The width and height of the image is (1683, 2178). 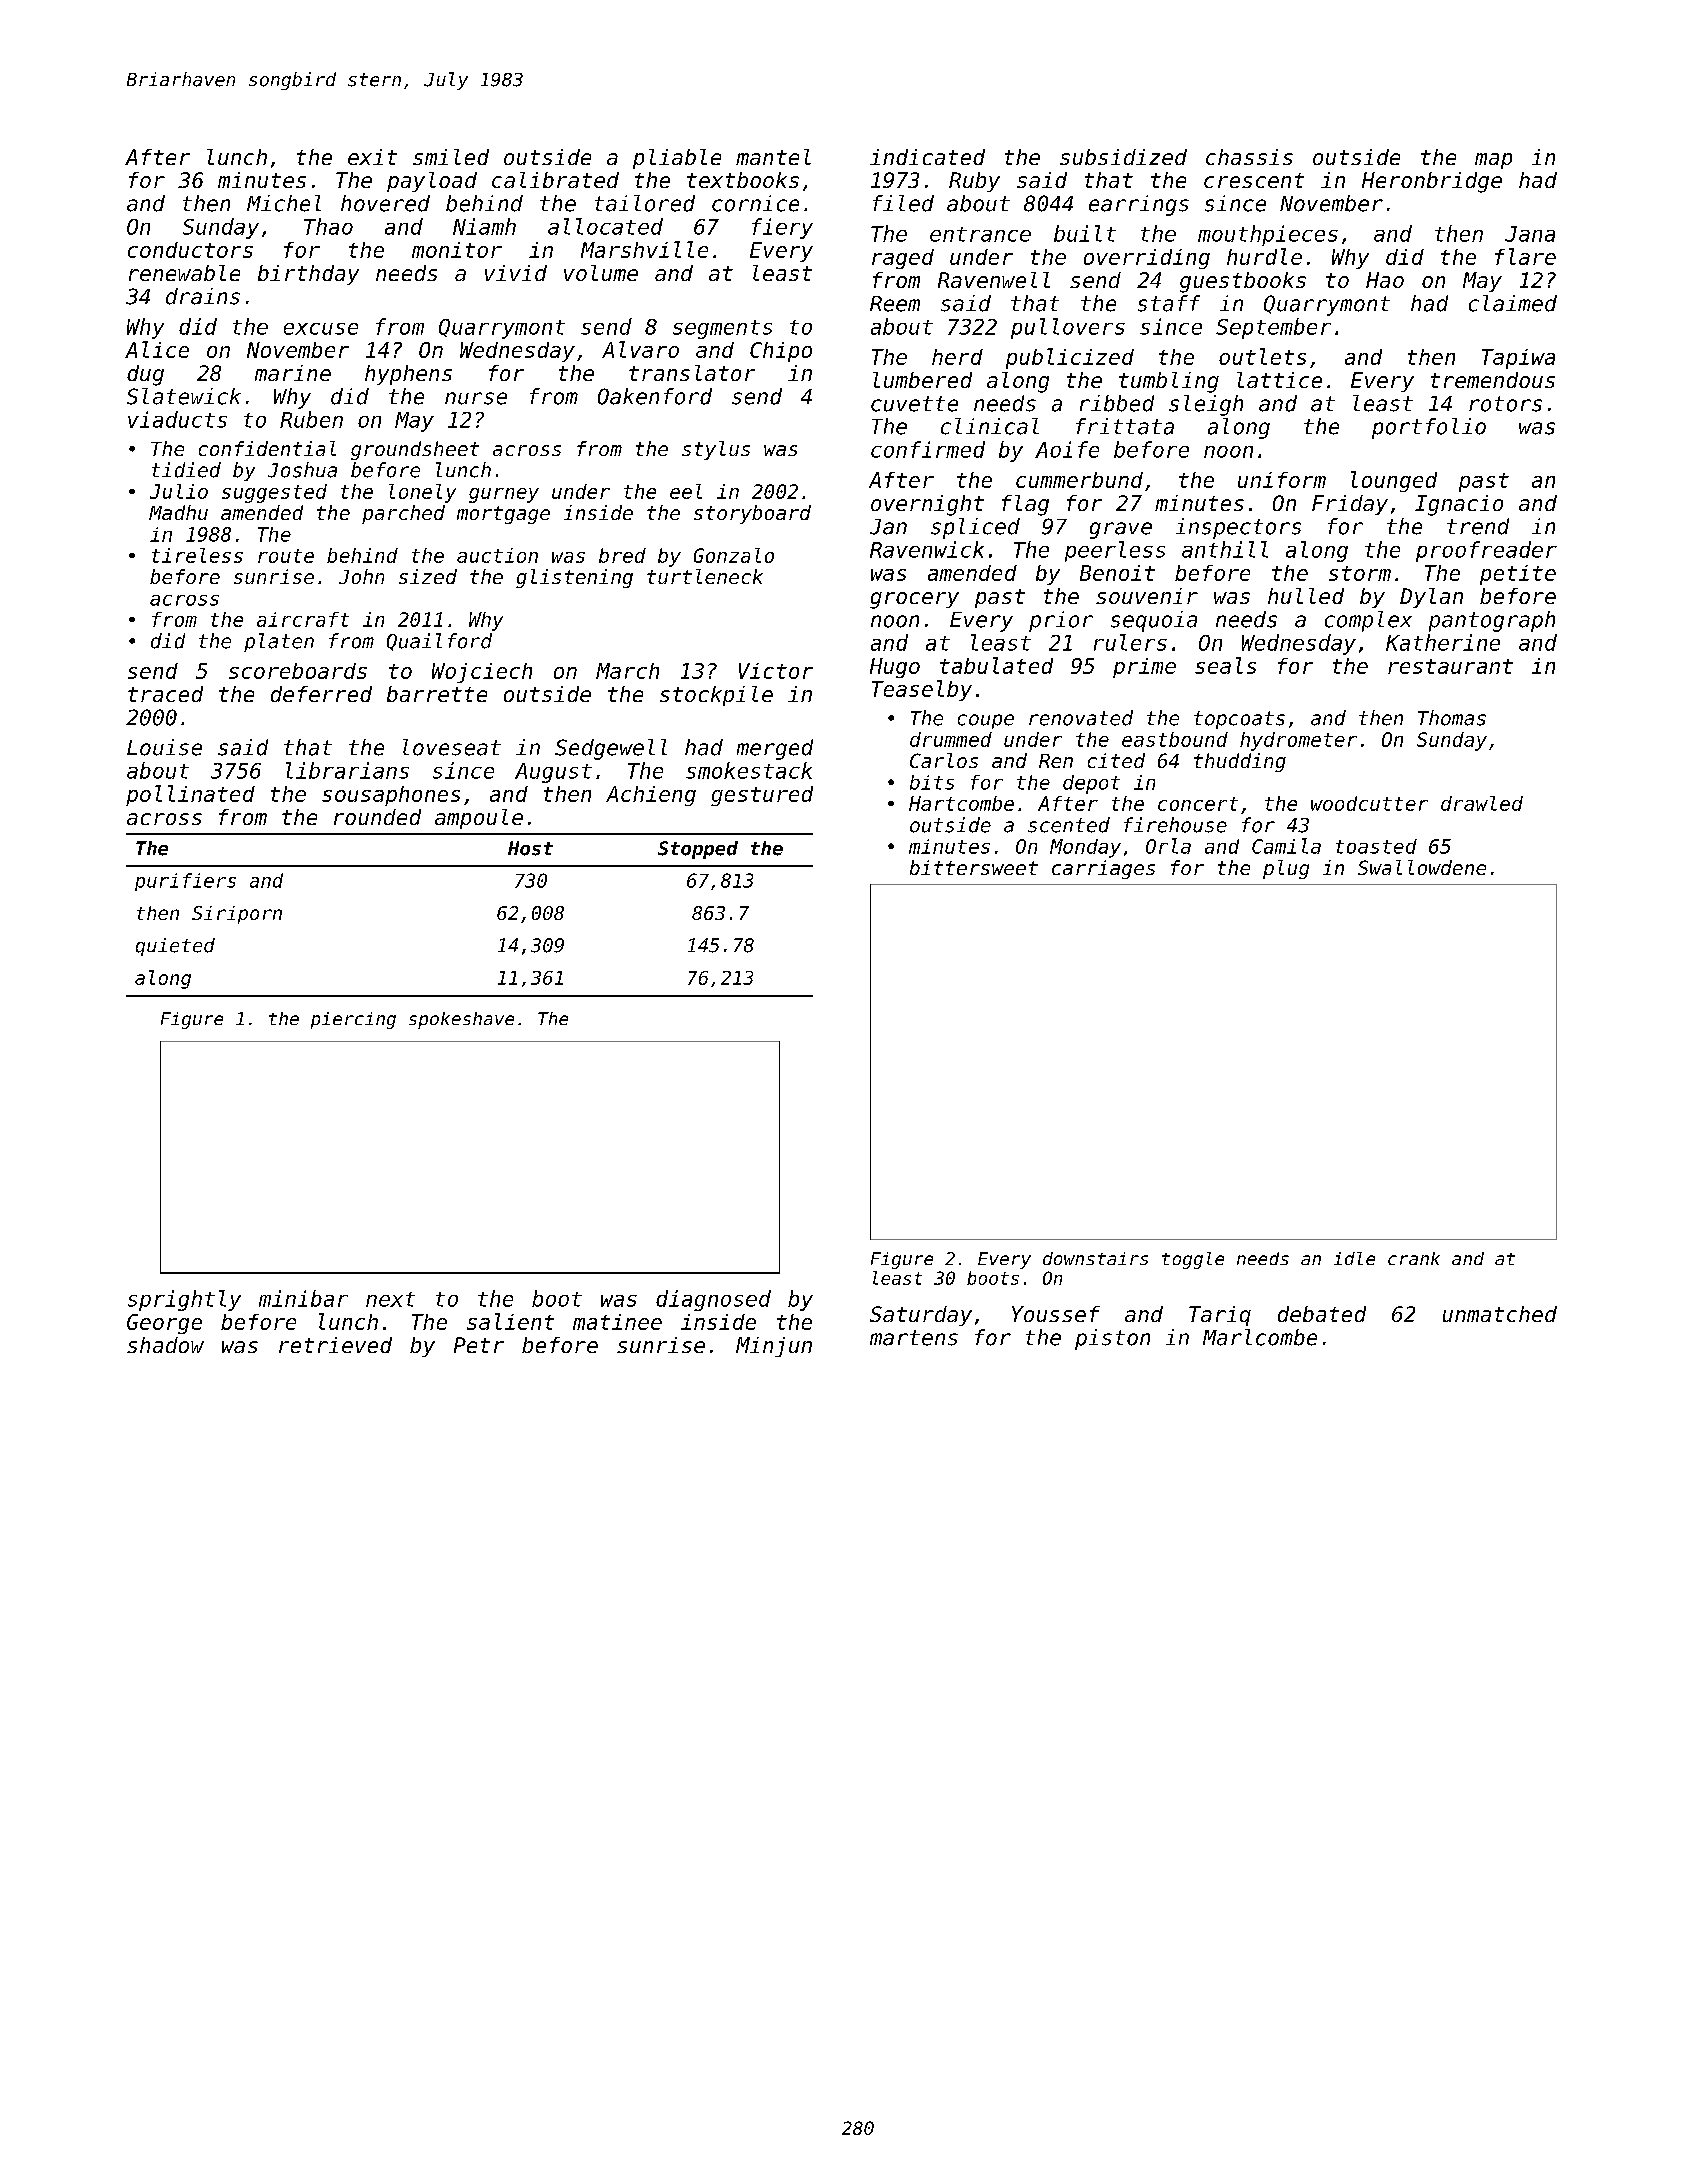 I want to click on September, so click(x=1273, y=328).
